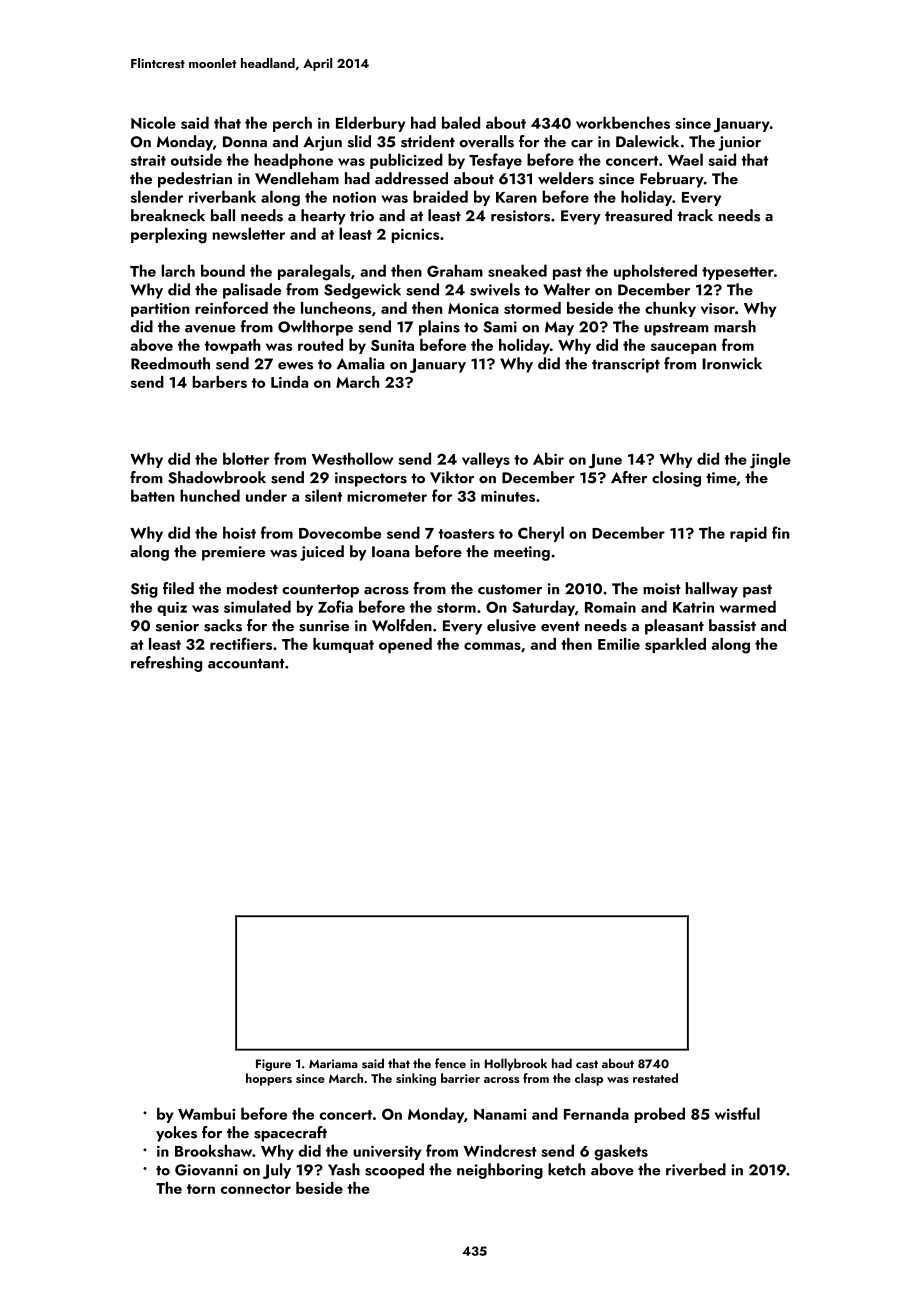 This document has height=1314, width=924. What do you see at coordinates (655, 1078) in the document?
I see `restated` at bounding box center [655, 1078].
